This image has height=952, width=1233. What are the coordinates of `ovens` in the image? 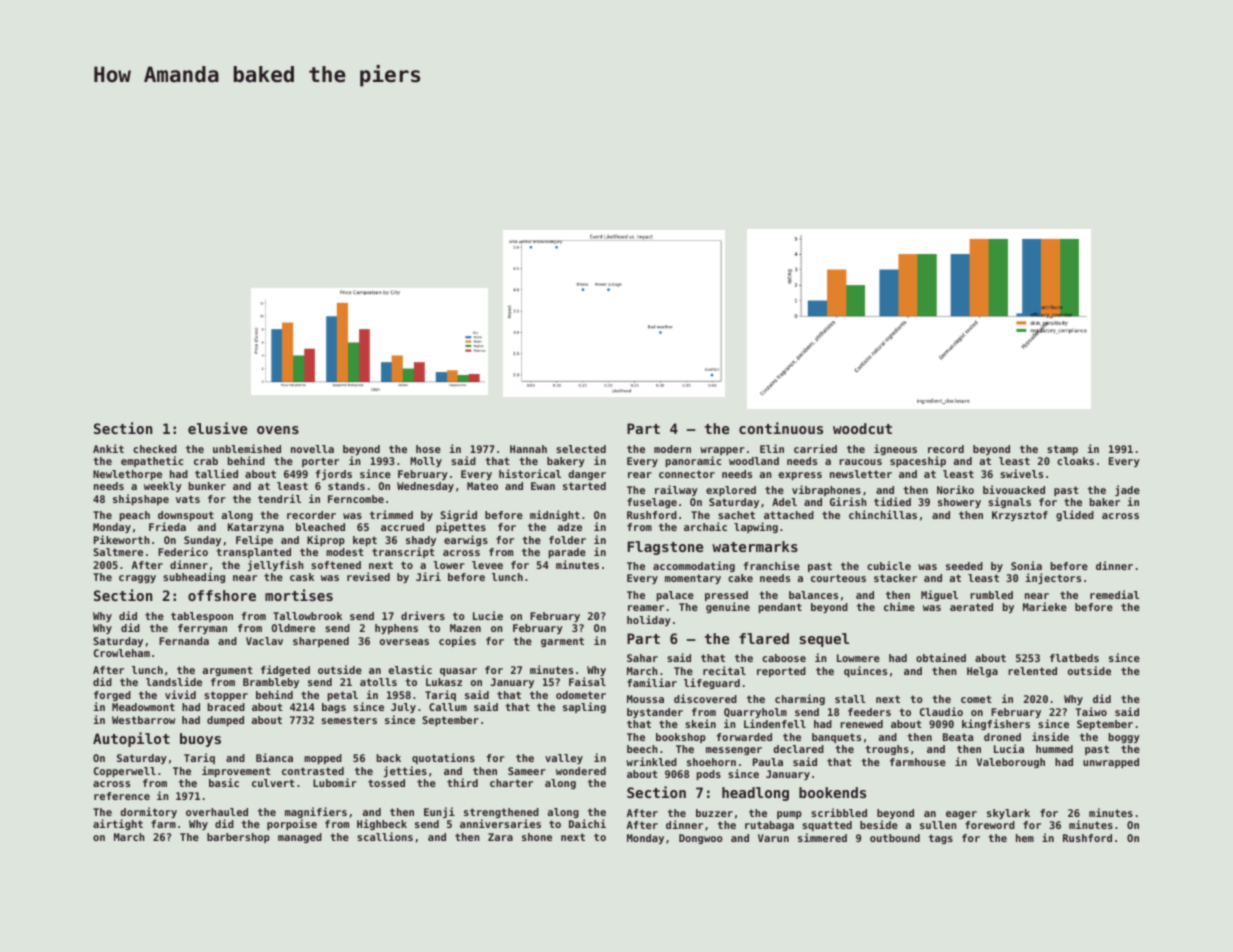 It's located at (278, 430).
